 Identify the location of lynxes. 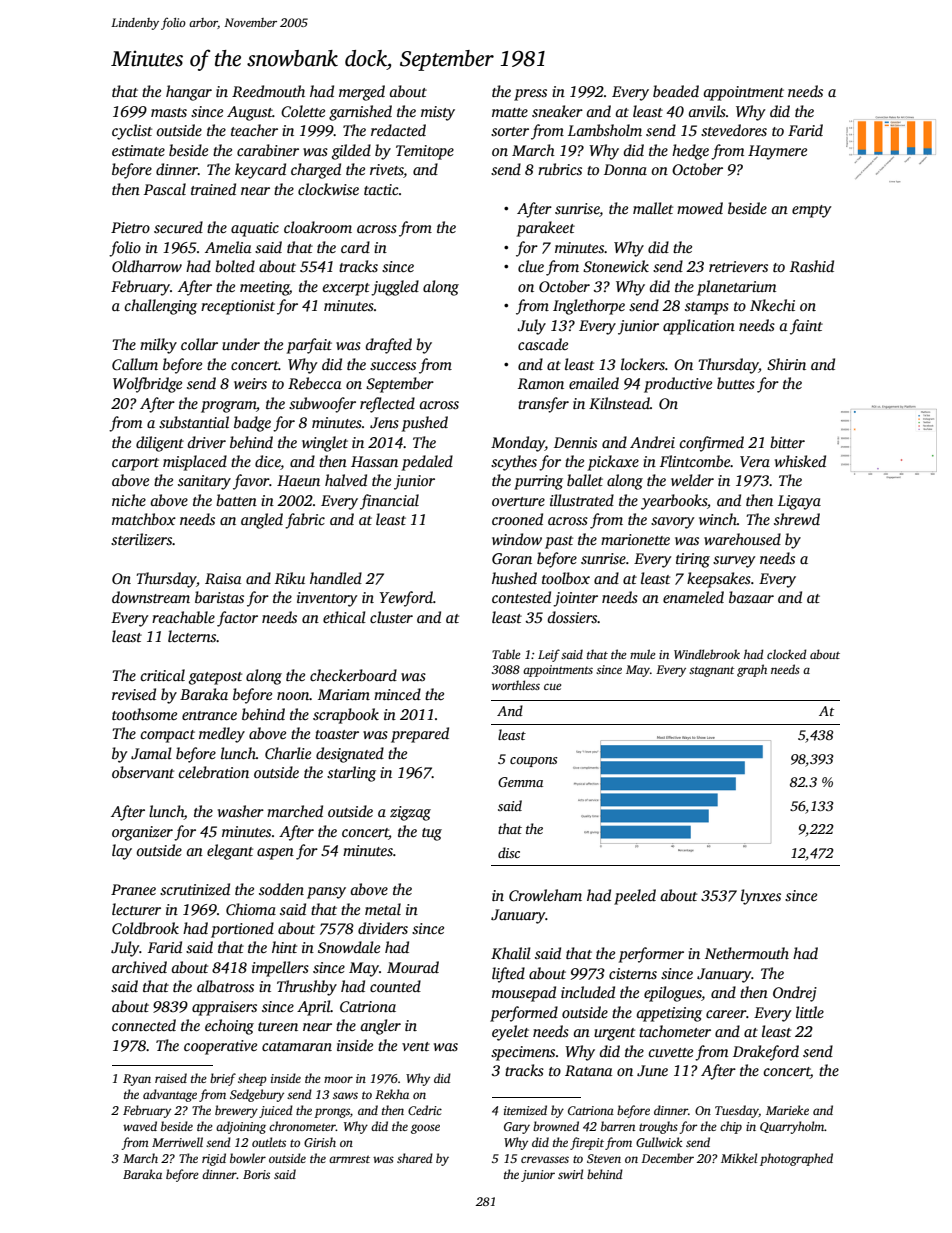
(761, 897).
